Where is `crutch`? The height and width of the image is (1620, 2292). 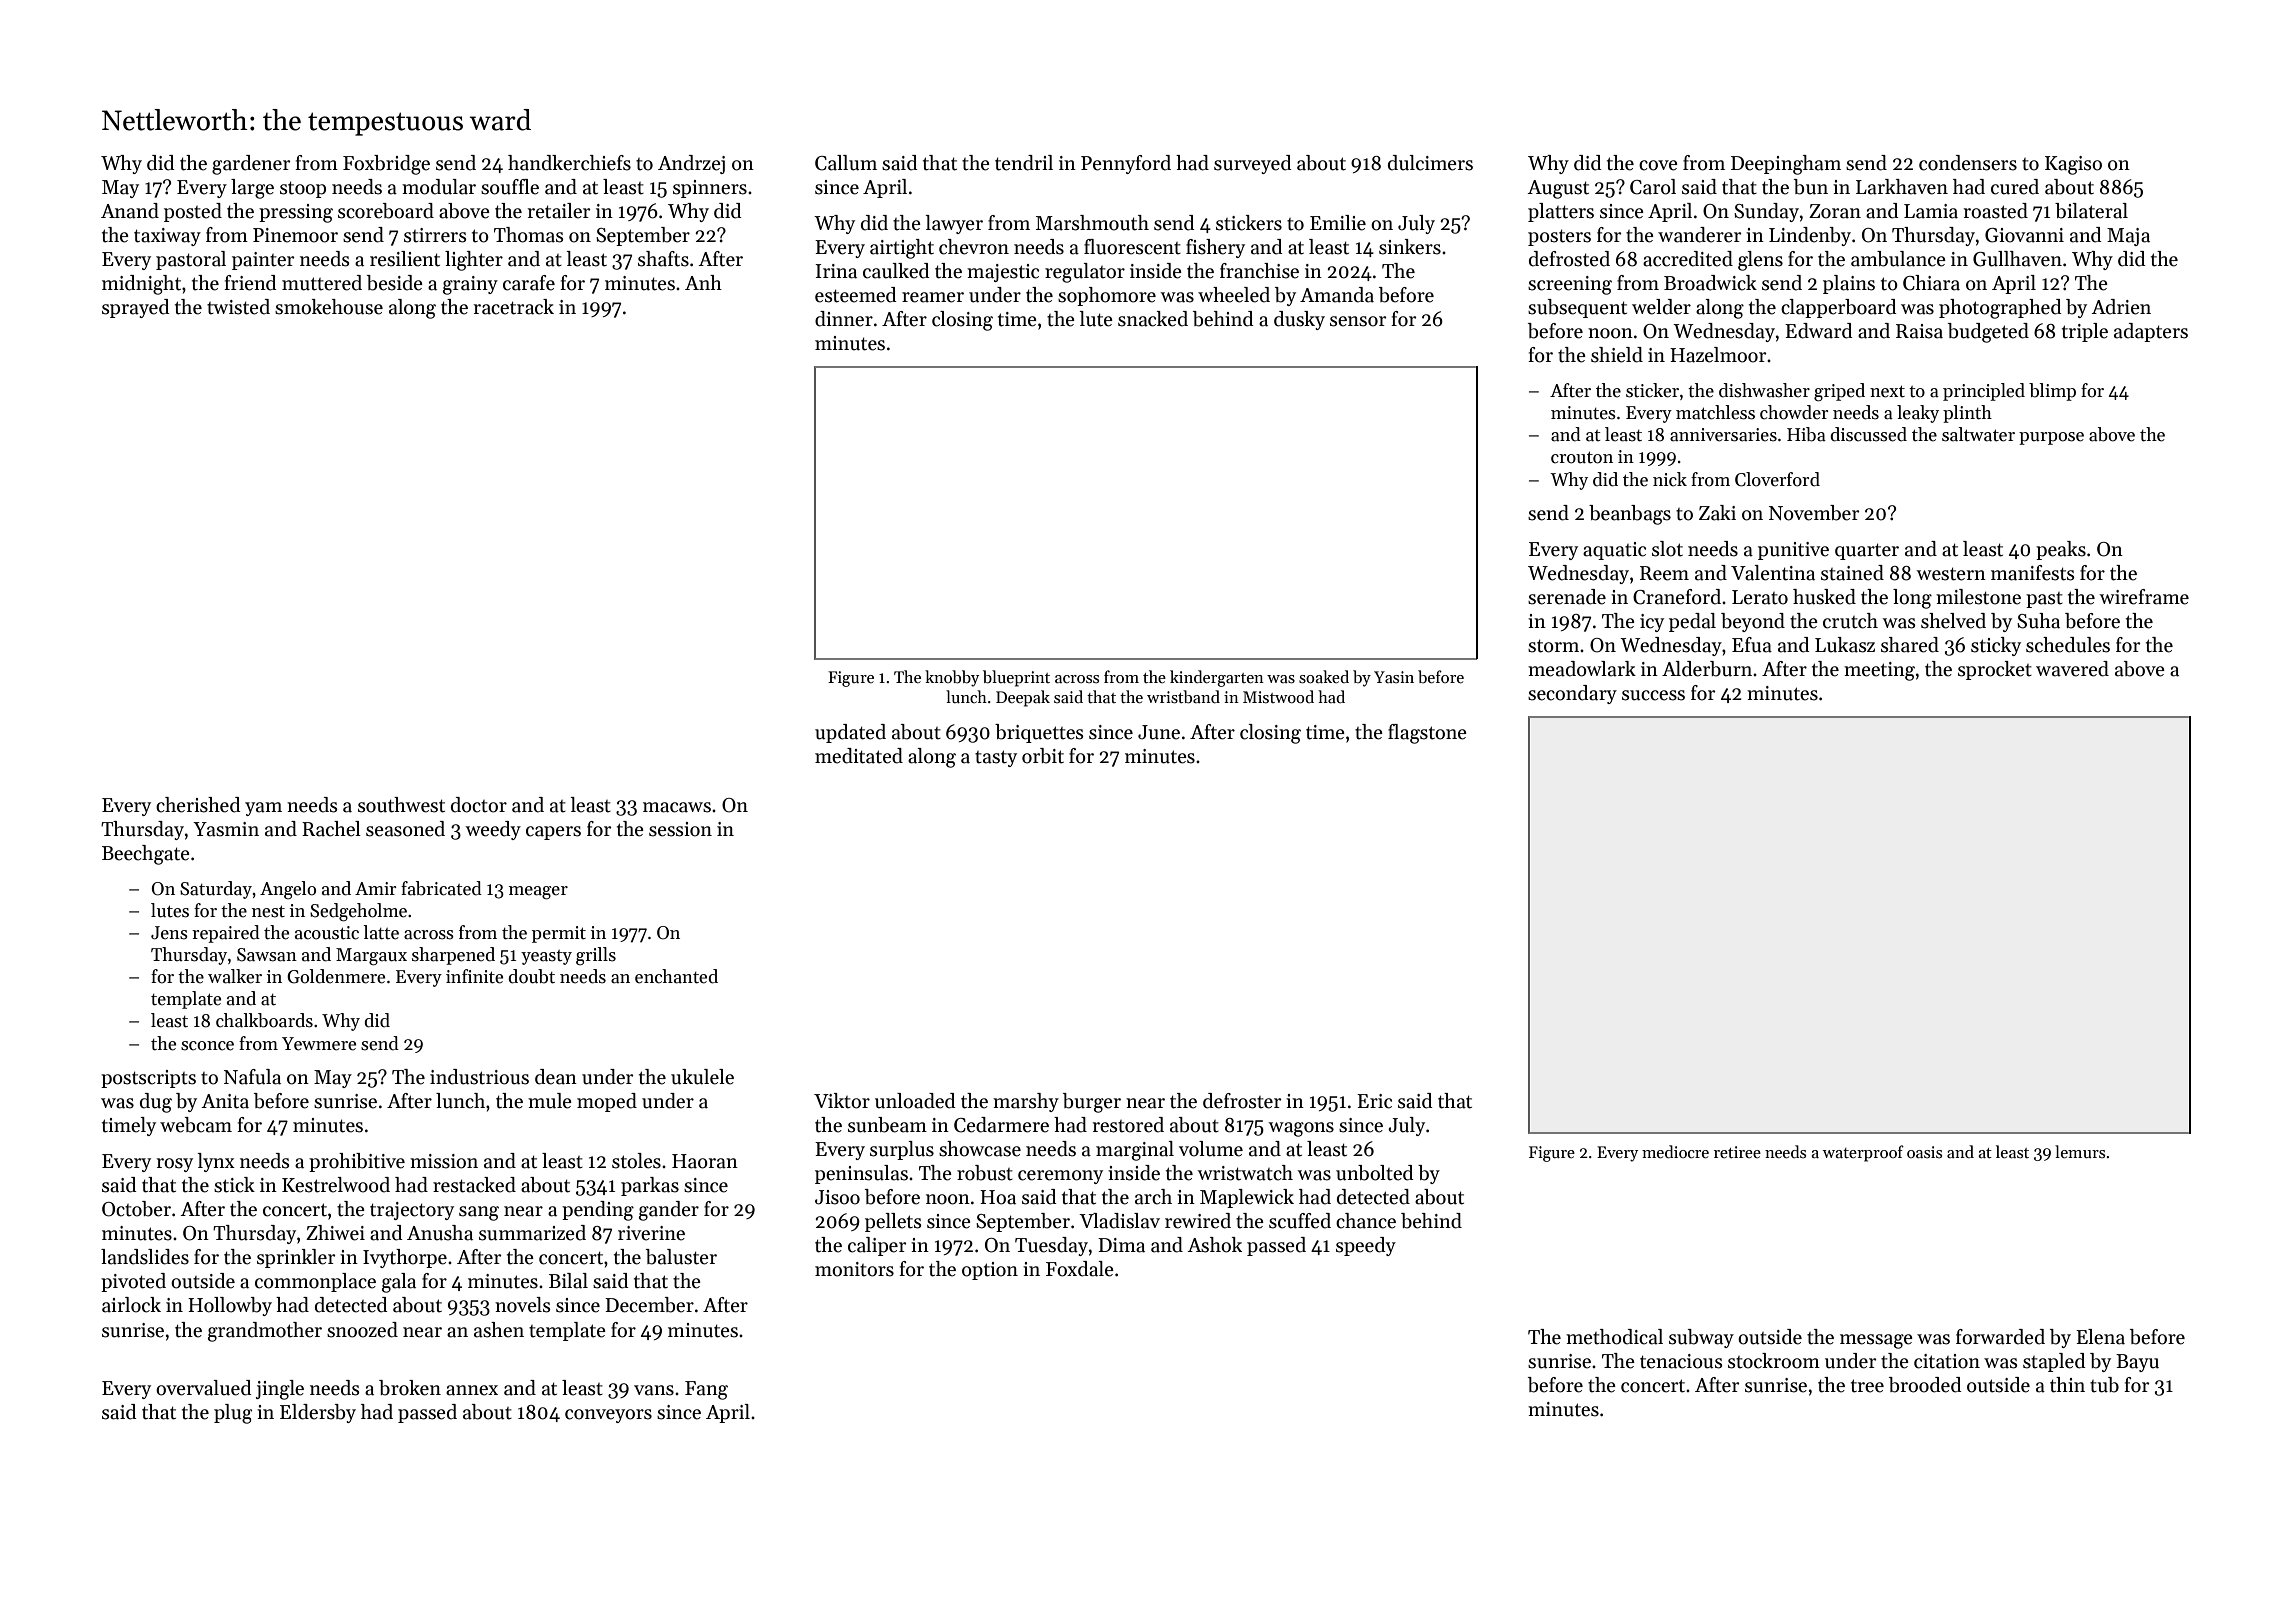
crutch is located at coordinates (1850, 621).
